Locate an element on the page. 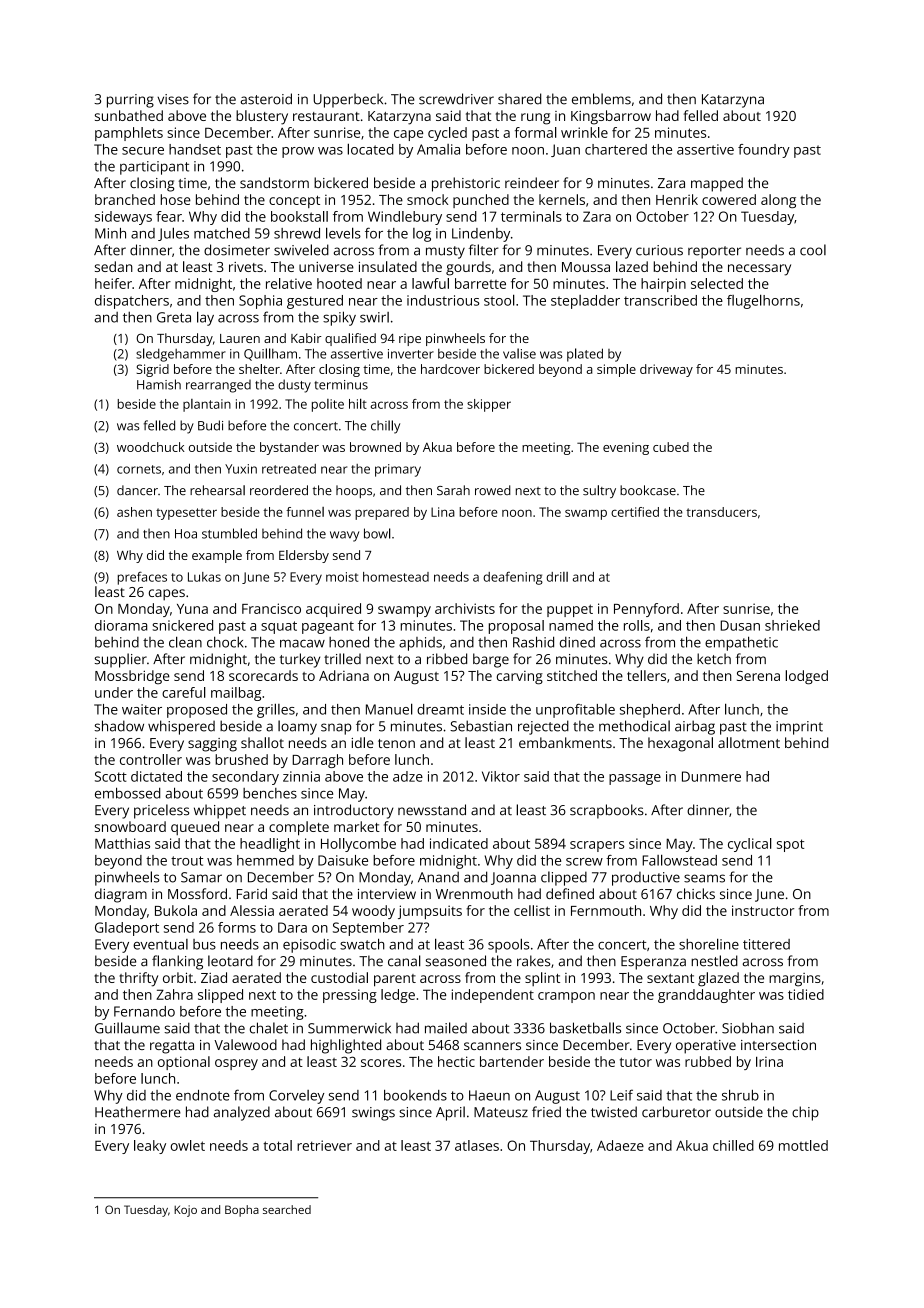 The image size is (924, 1308). Anand is located at coordinates (438, 877).
